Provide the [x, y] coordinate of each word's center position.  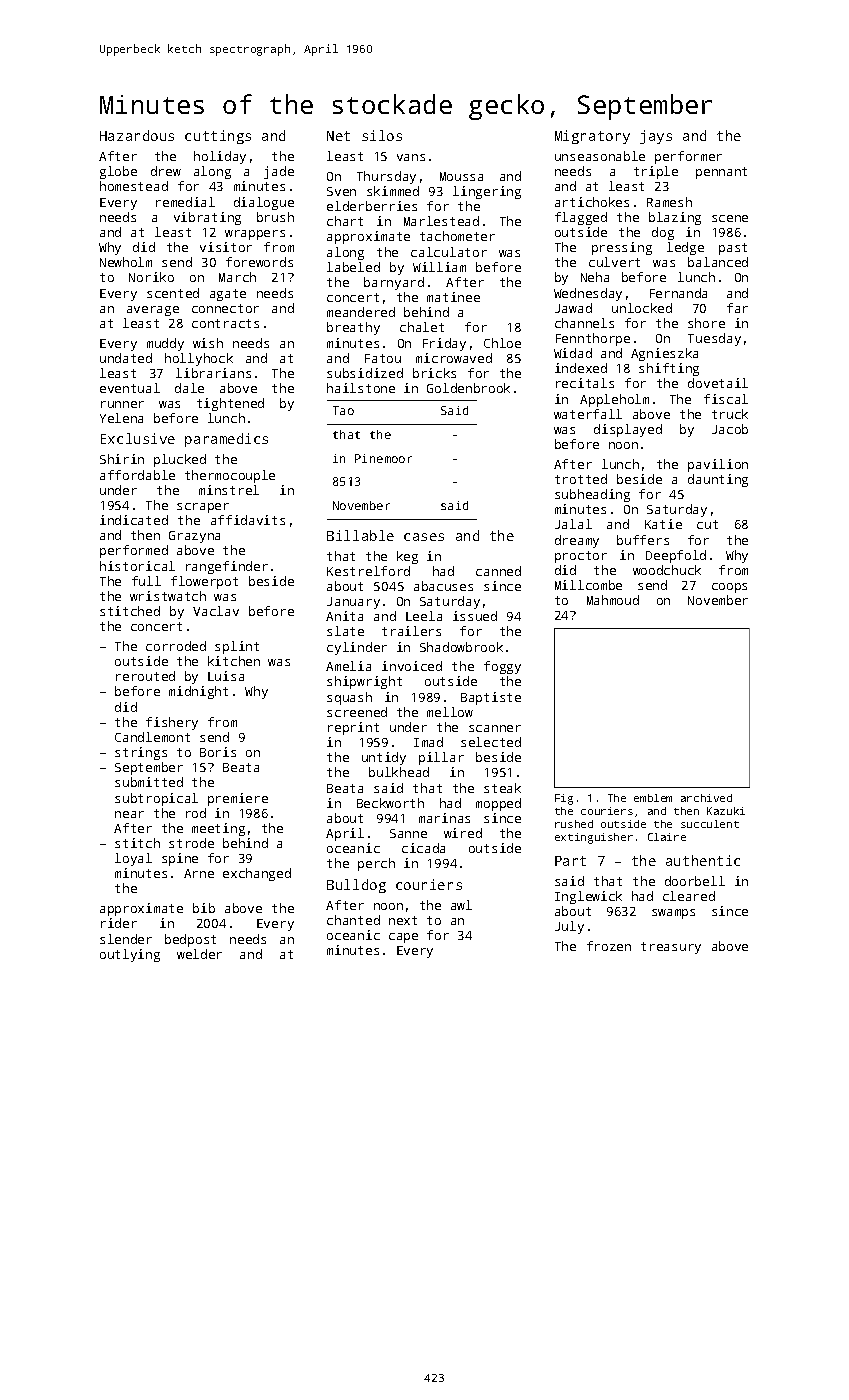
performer [688, 157]
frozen [609, 946]
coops [729, 588]
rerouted [145, 676]
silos [382, 135]
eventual [130, 388]
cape [403, 938]
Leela [424, 616]
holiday [220, 157]
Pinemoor [383, 458]
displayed [628, 430]
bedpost [190, 940]
